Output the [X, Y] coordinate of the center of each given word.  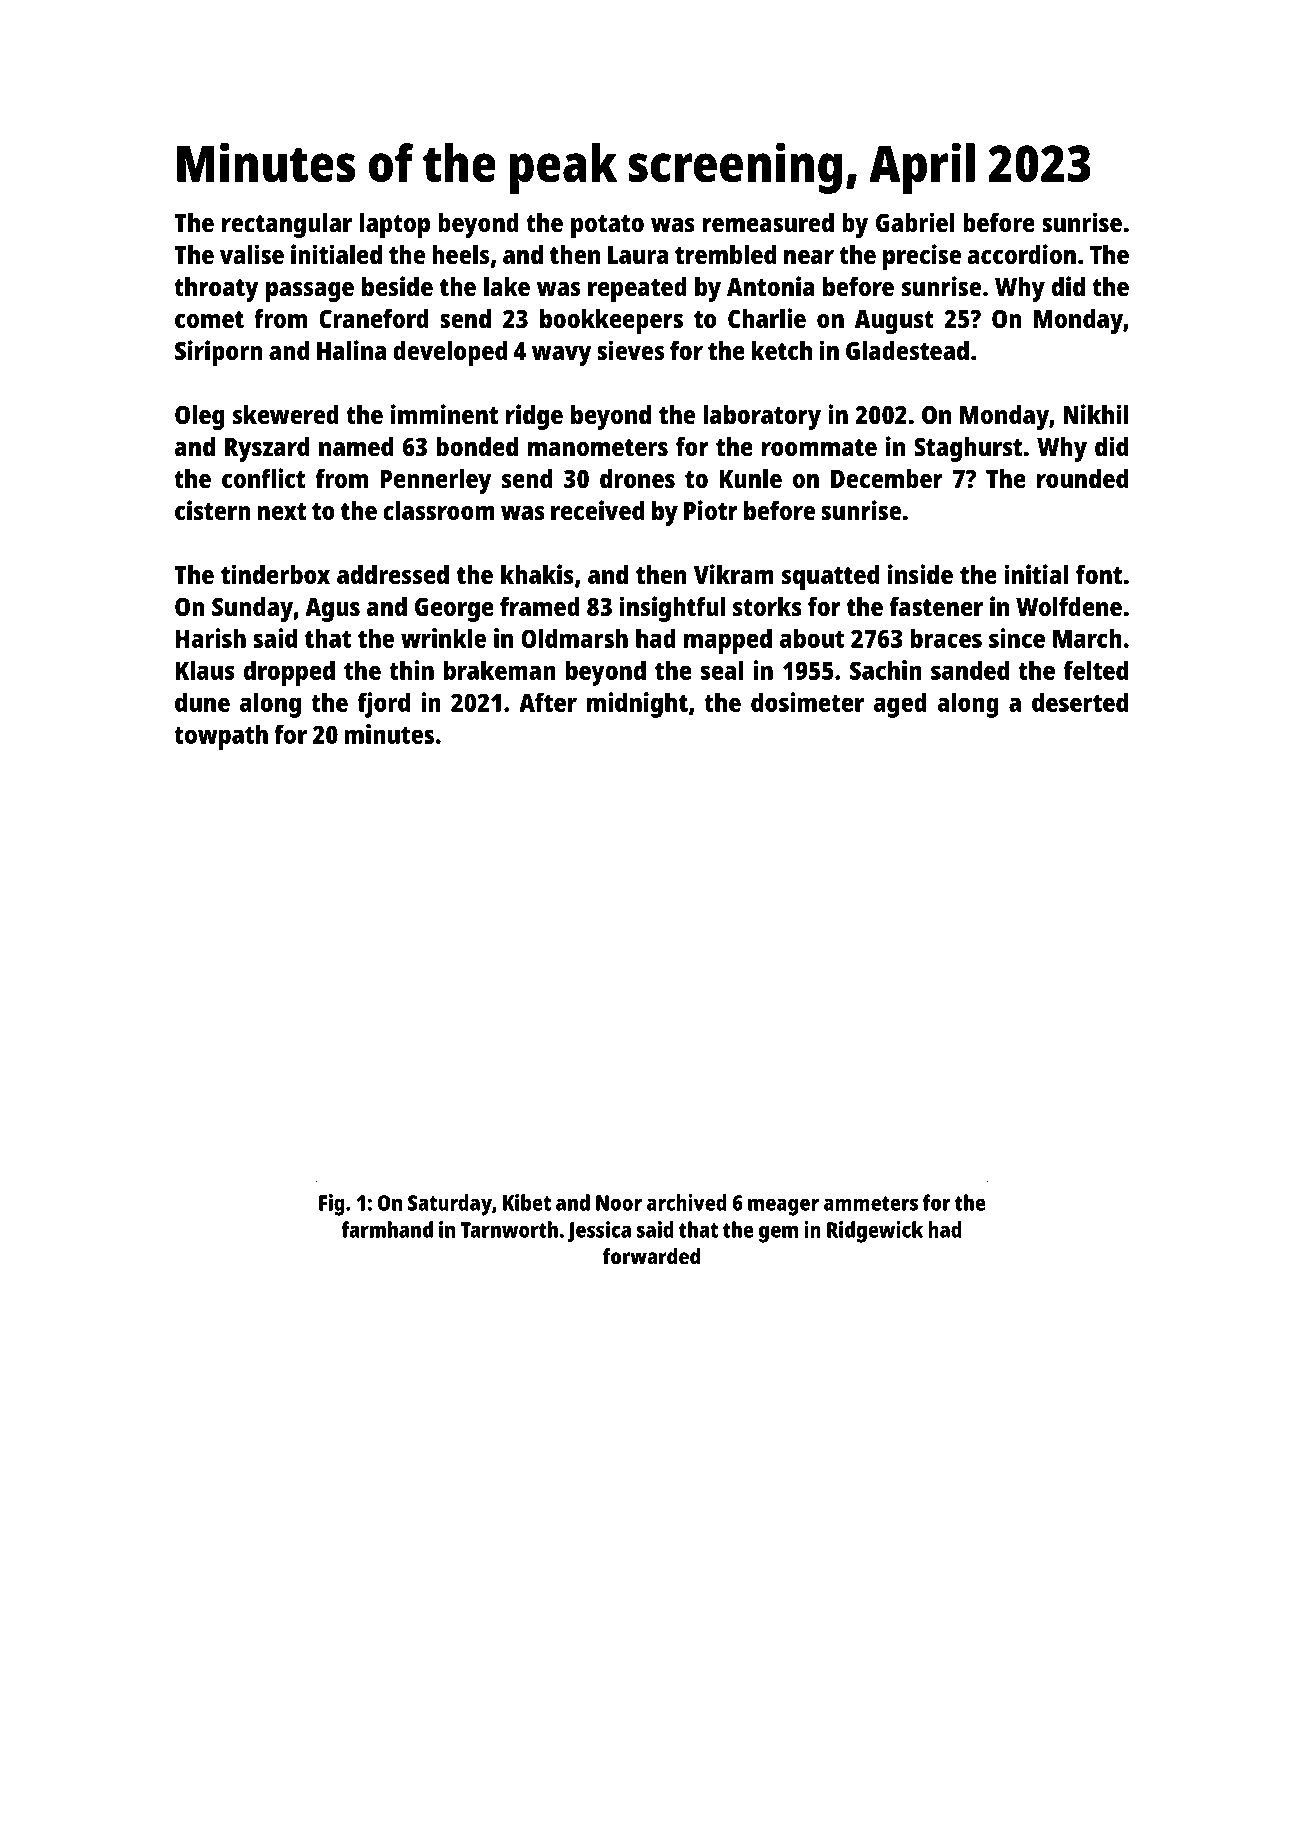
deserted [1080, 702]
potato [607, 226]
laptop [395, 225]
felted [1096, 670]
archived [687, 1202]
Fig [332, 1205]
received [597, 510]
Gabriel [915, 222]
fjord [384, 705]
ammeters [871, 1203]
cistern [213, 510]
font [1099, 574]
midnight [637, 705]
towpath [221, 737]
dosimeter [807, 702]
